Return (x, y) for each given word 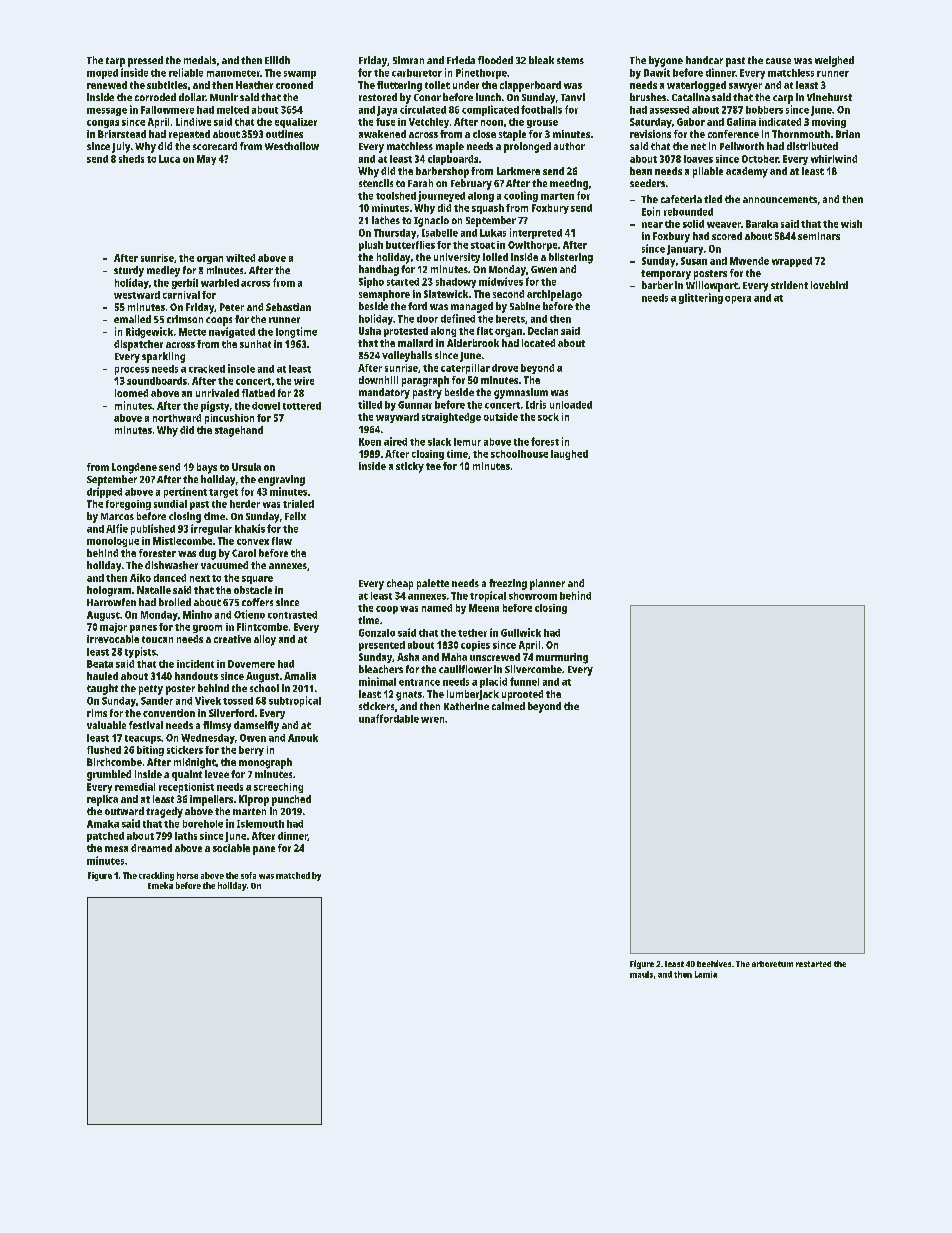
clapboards (453, 160)
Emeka (160, 885)
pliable (708, 172)
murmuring (562, 658)
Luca (169, 159)
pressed (145, 61)
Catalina (691, 97)
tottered (302, 406)
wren (432, 720)
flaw (282, 541)
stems (570, 60)
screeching (278, 788)
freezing (508, 584)
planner (547, 584)
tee (433, 466)
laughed (569, 455)
